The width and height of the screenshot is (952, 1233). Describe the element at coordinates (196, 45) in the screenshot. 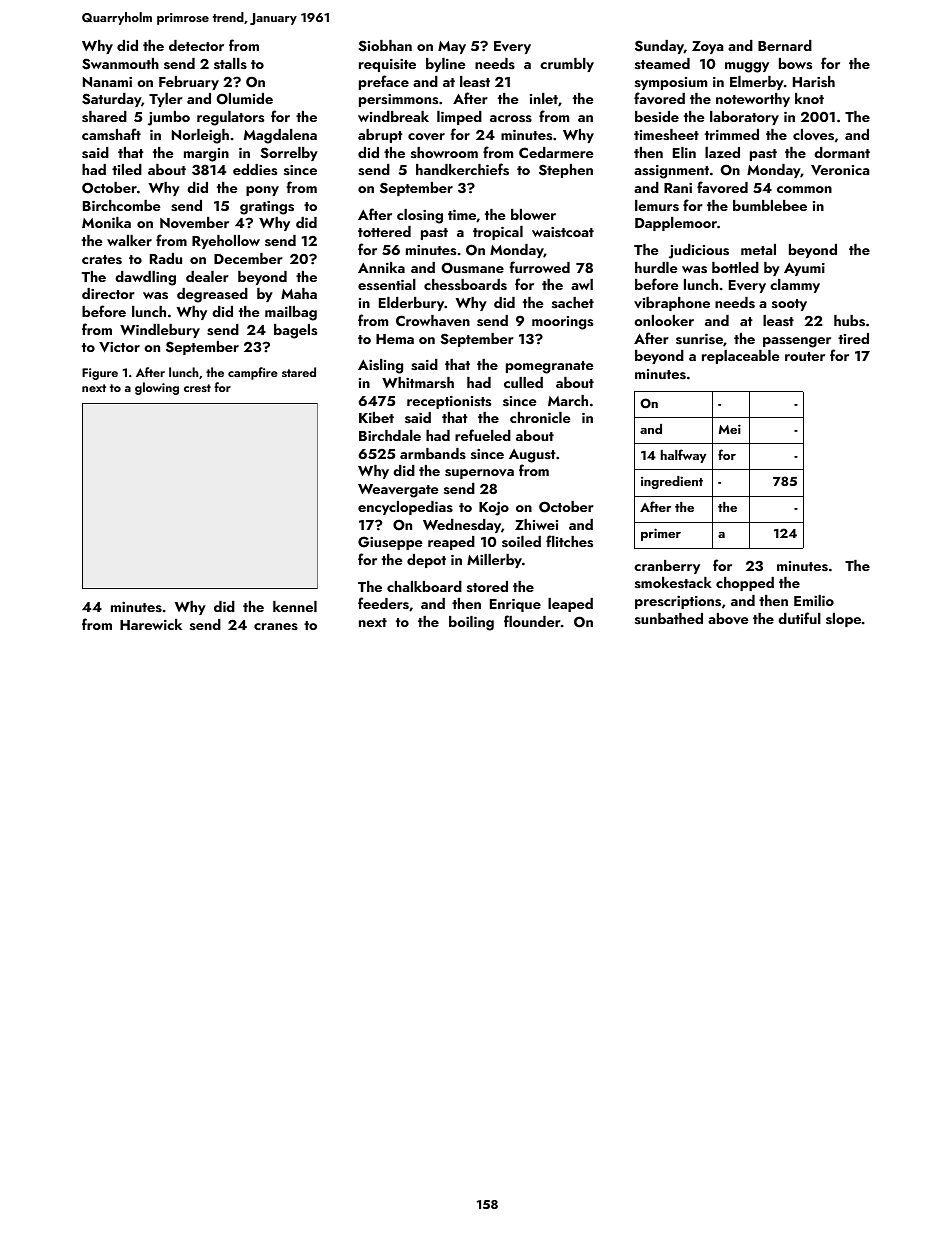

I see `detector` at that location.
